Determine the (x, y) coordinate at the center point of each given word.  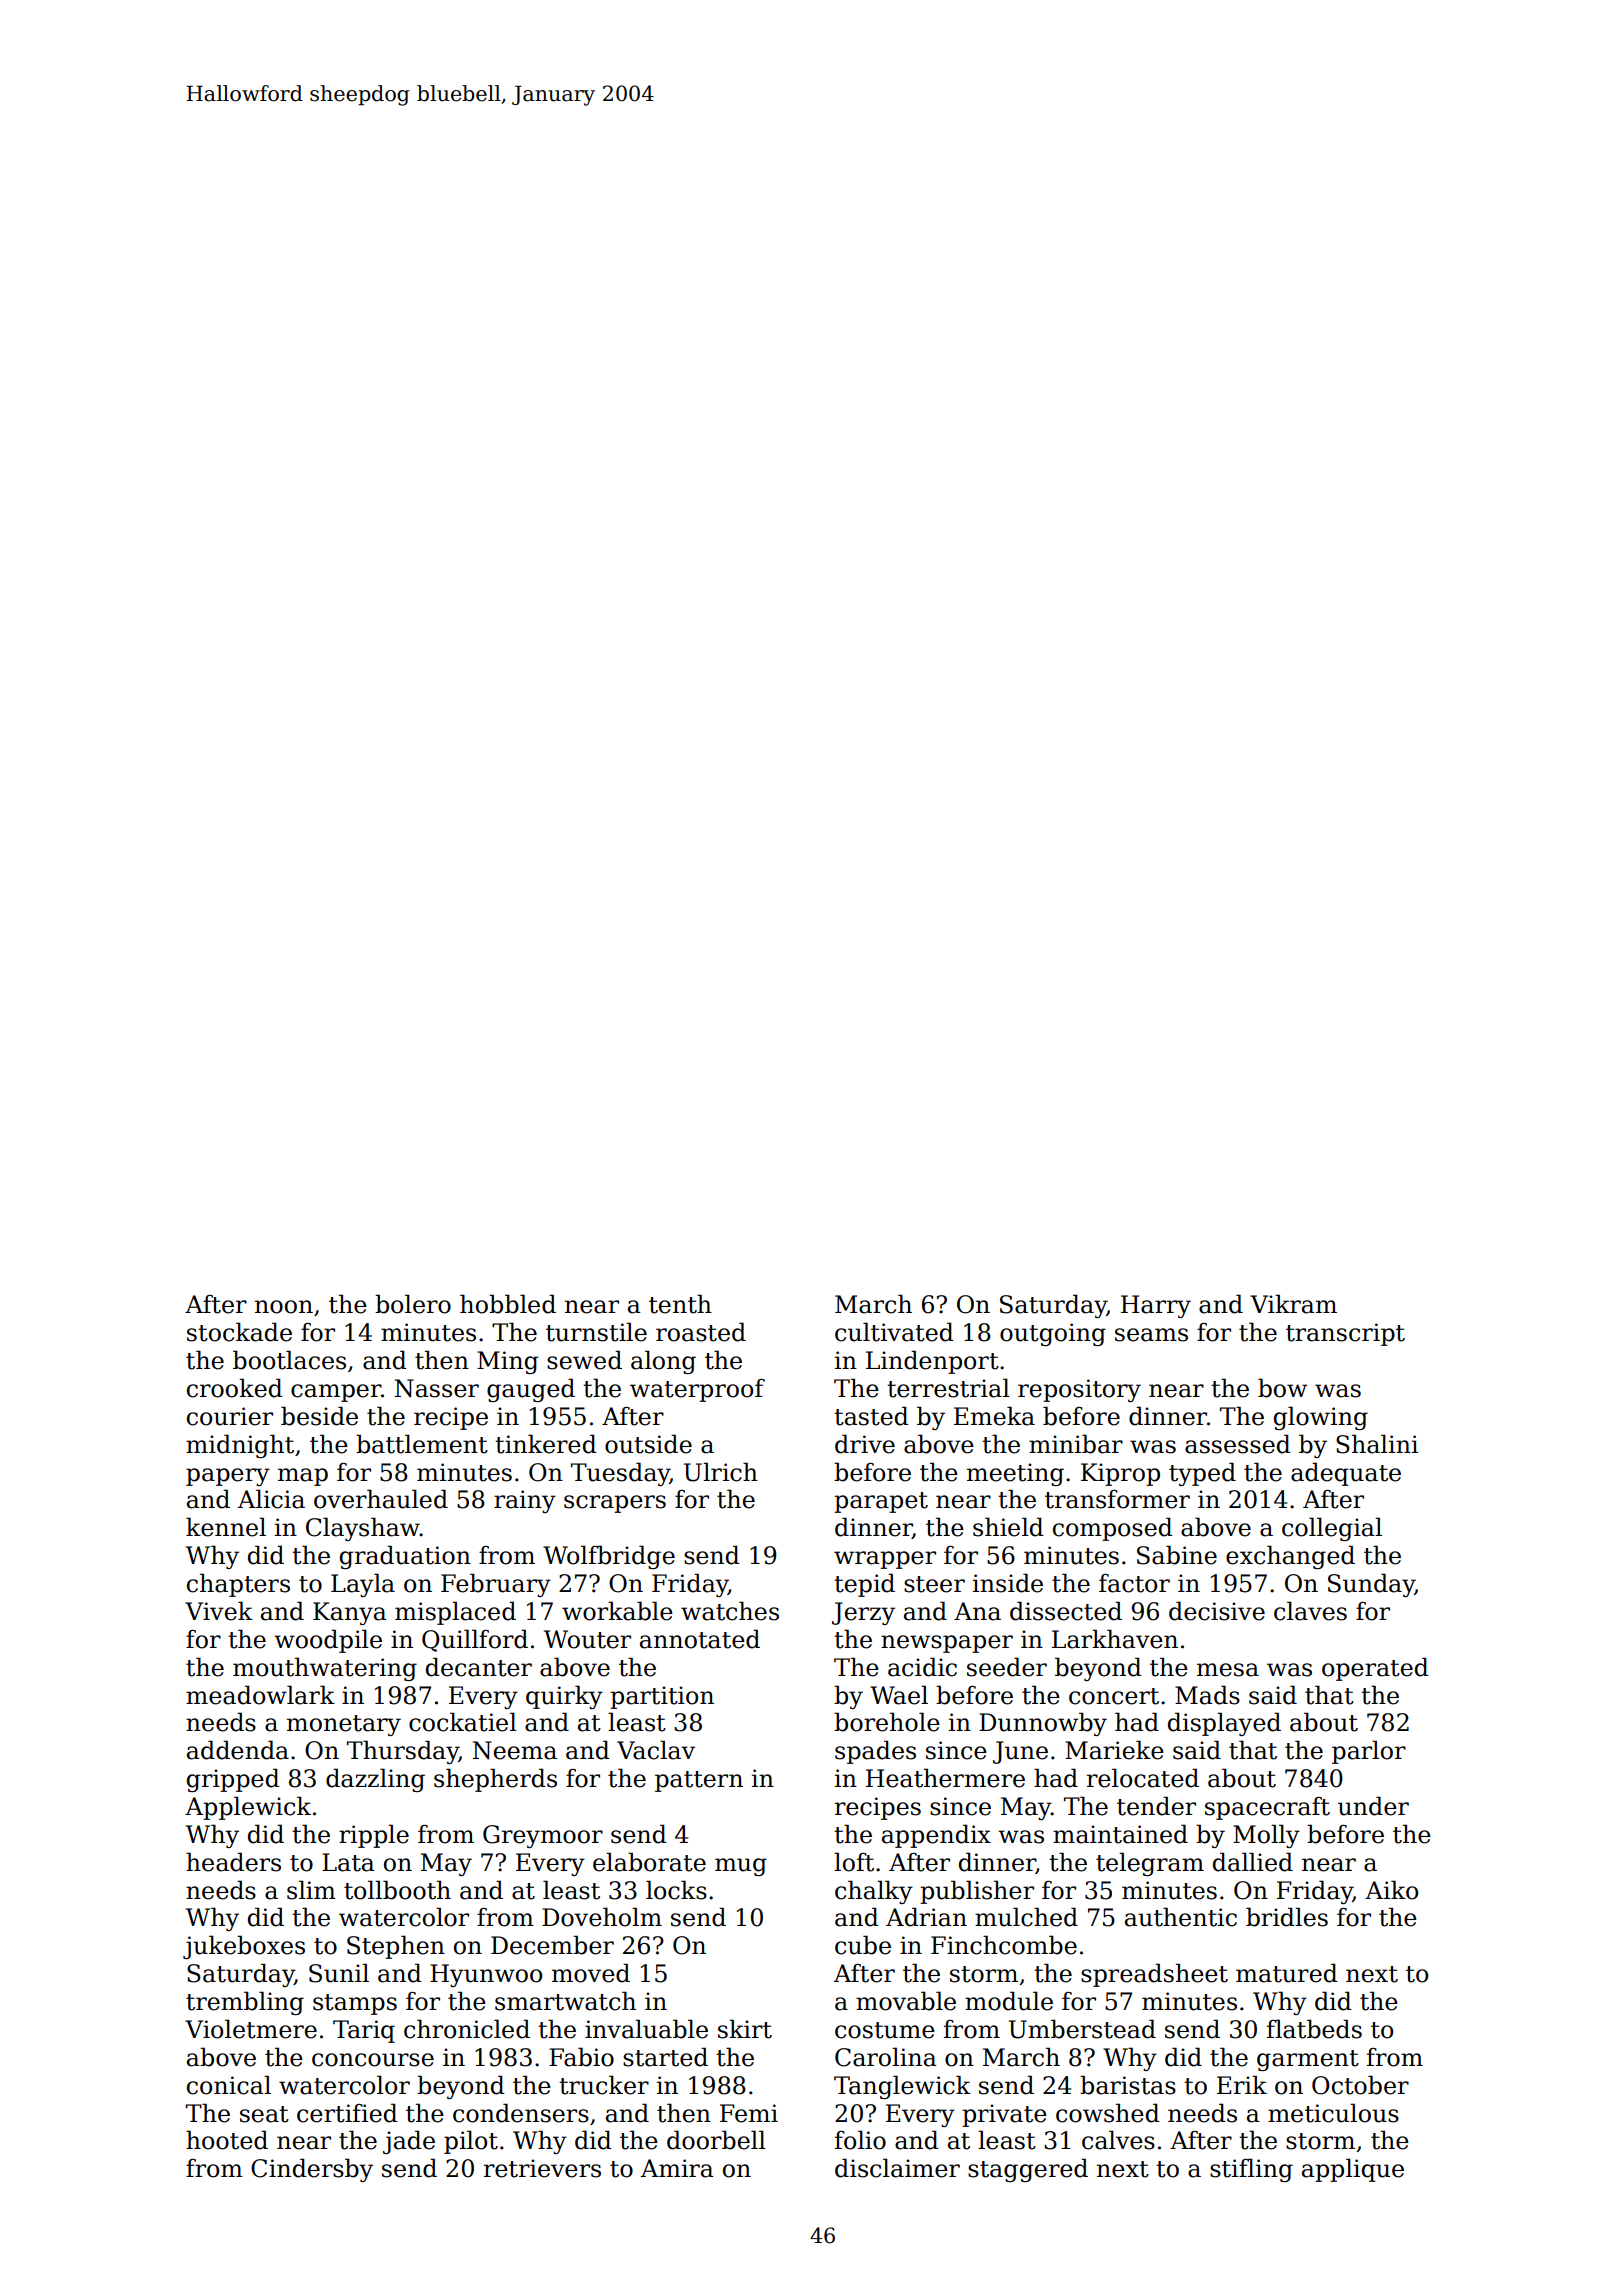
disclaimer (897, 2168)
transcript (1345, 1334)
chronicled (467, 2029)
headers (233, 1862)
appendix (936, 1836)
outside (648, 1444)
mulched (1026, 1917)
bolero (413, 1304)
